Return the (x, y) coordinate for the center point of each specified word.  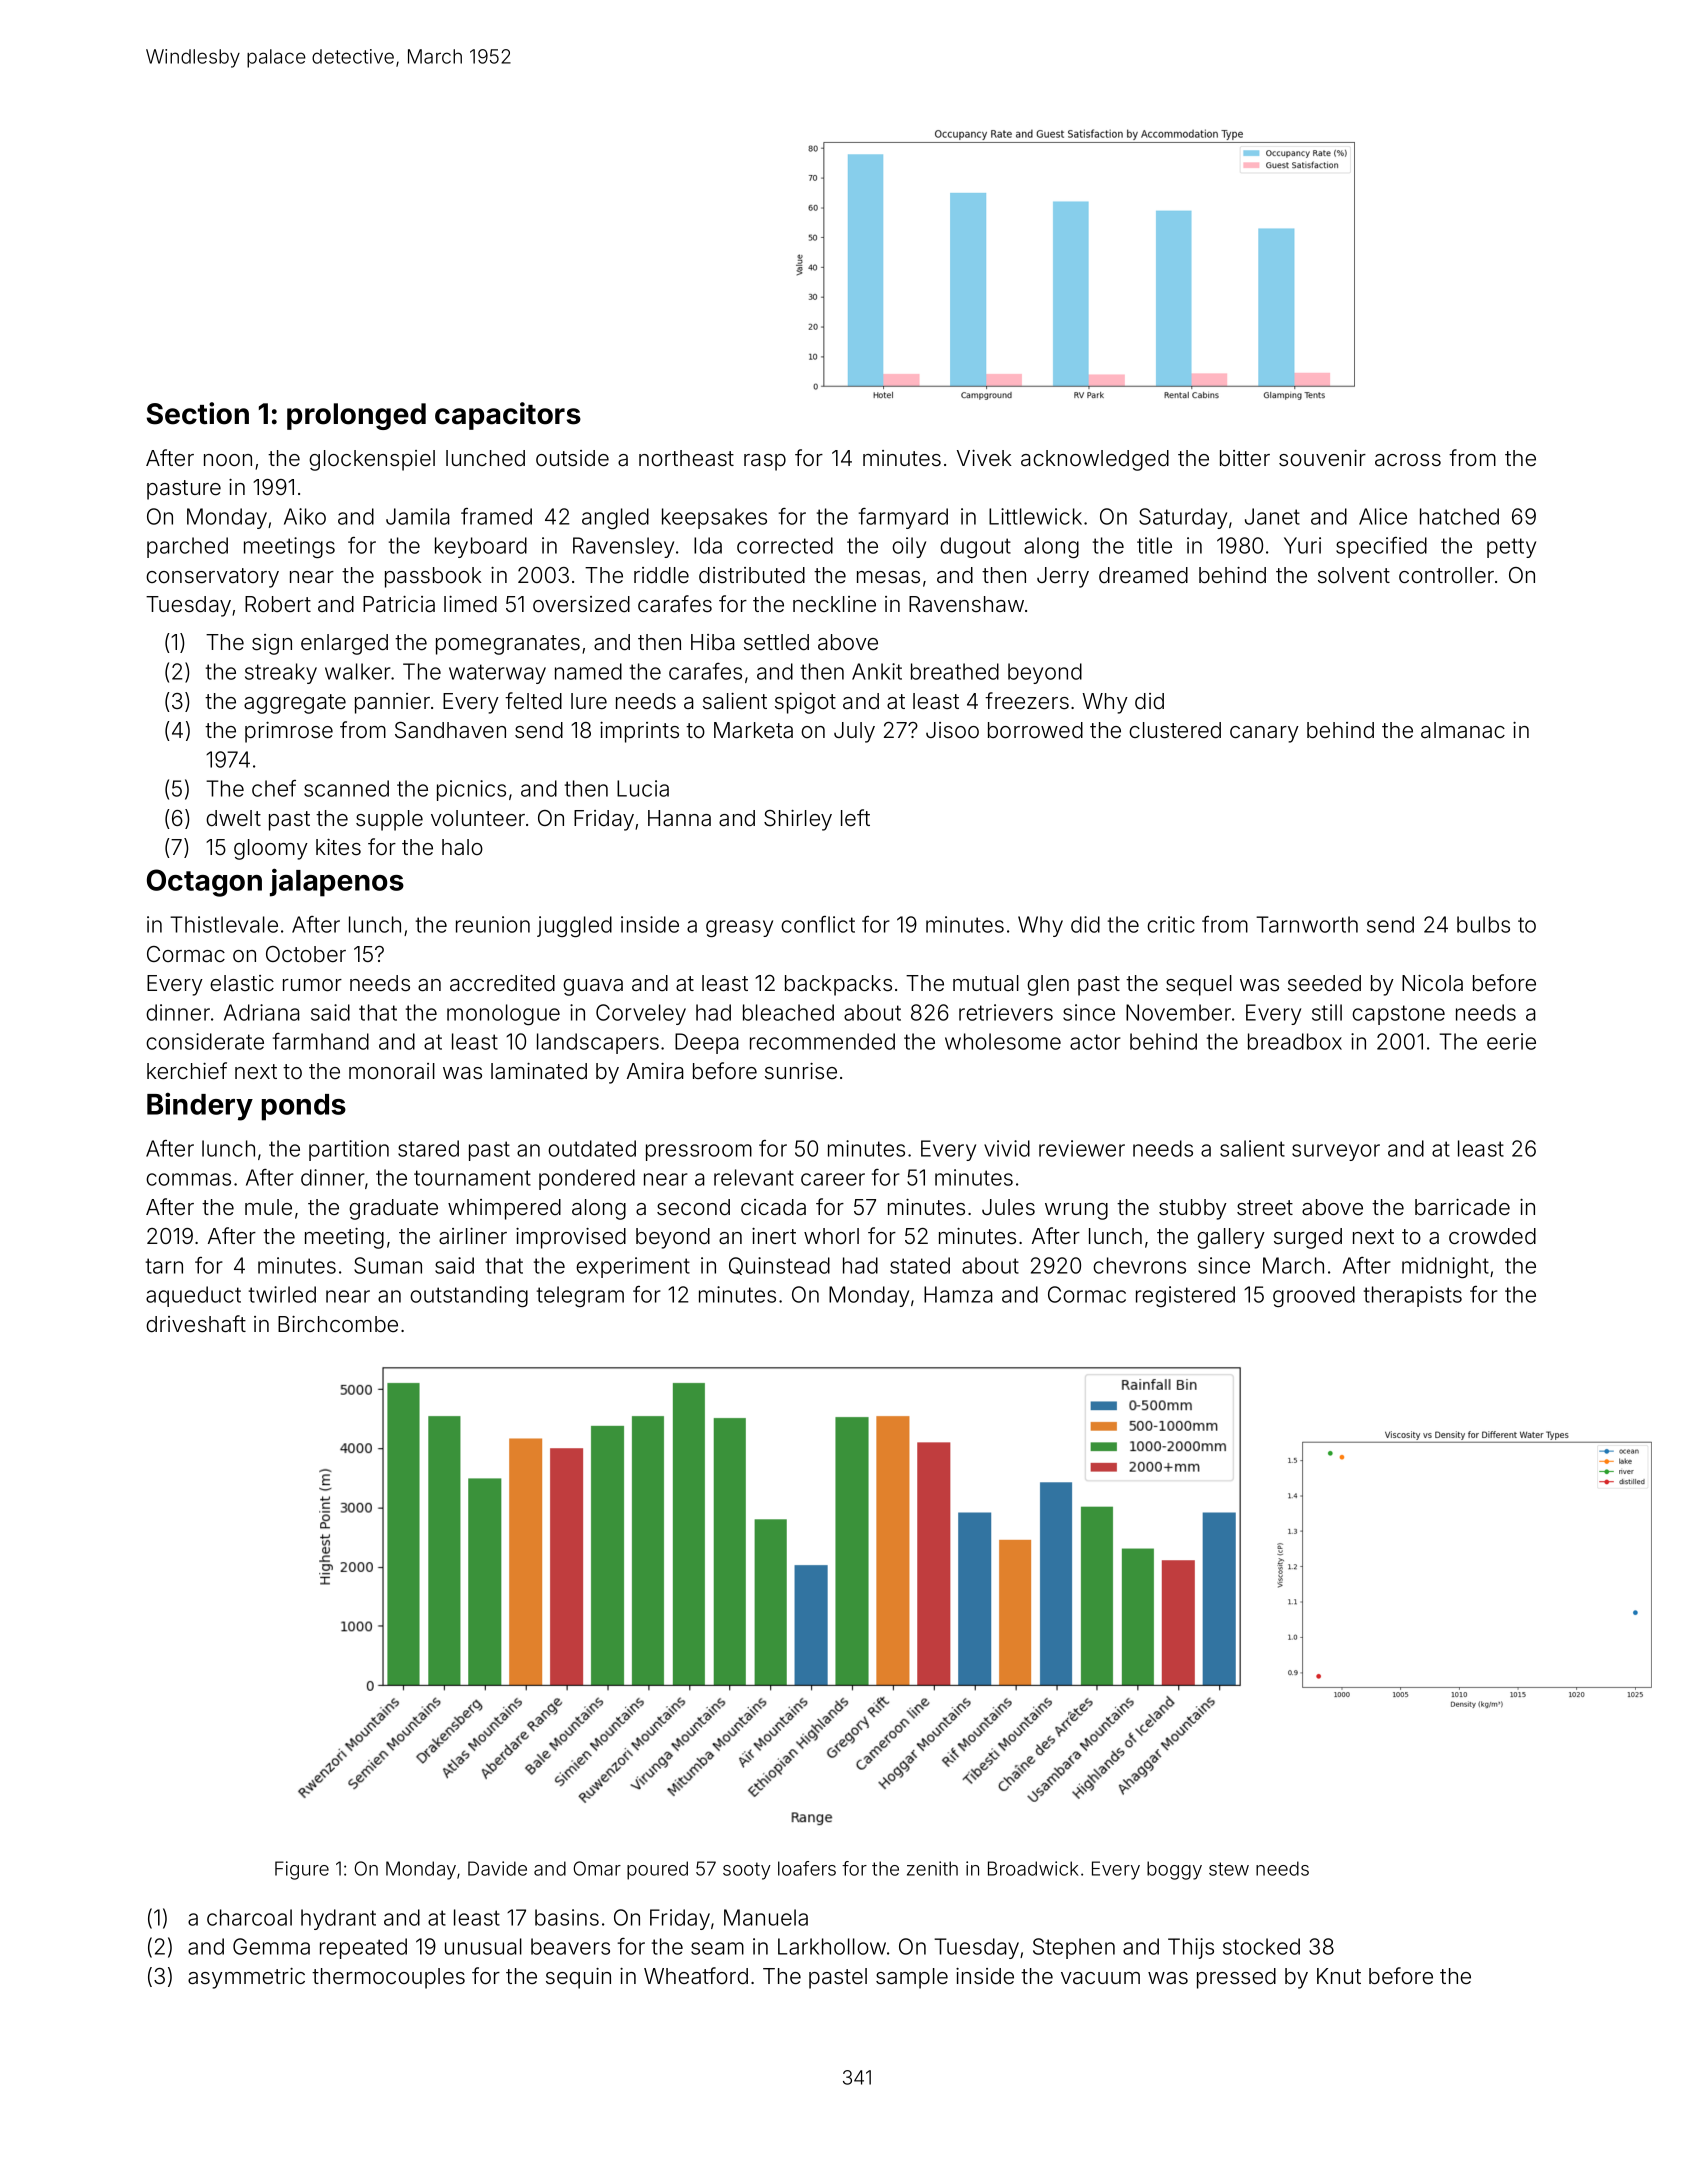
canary (1264, 734)
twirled (282, 1294)
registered (1185, 1296)
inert (774, 1236)
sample (912, 1978)
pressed (1236, 1978)
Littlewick (1035, 516)
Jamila (418, 516)
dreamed (1143, 575)
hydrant (338, 1919)
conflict (818, 924)
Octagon (204, 883)
